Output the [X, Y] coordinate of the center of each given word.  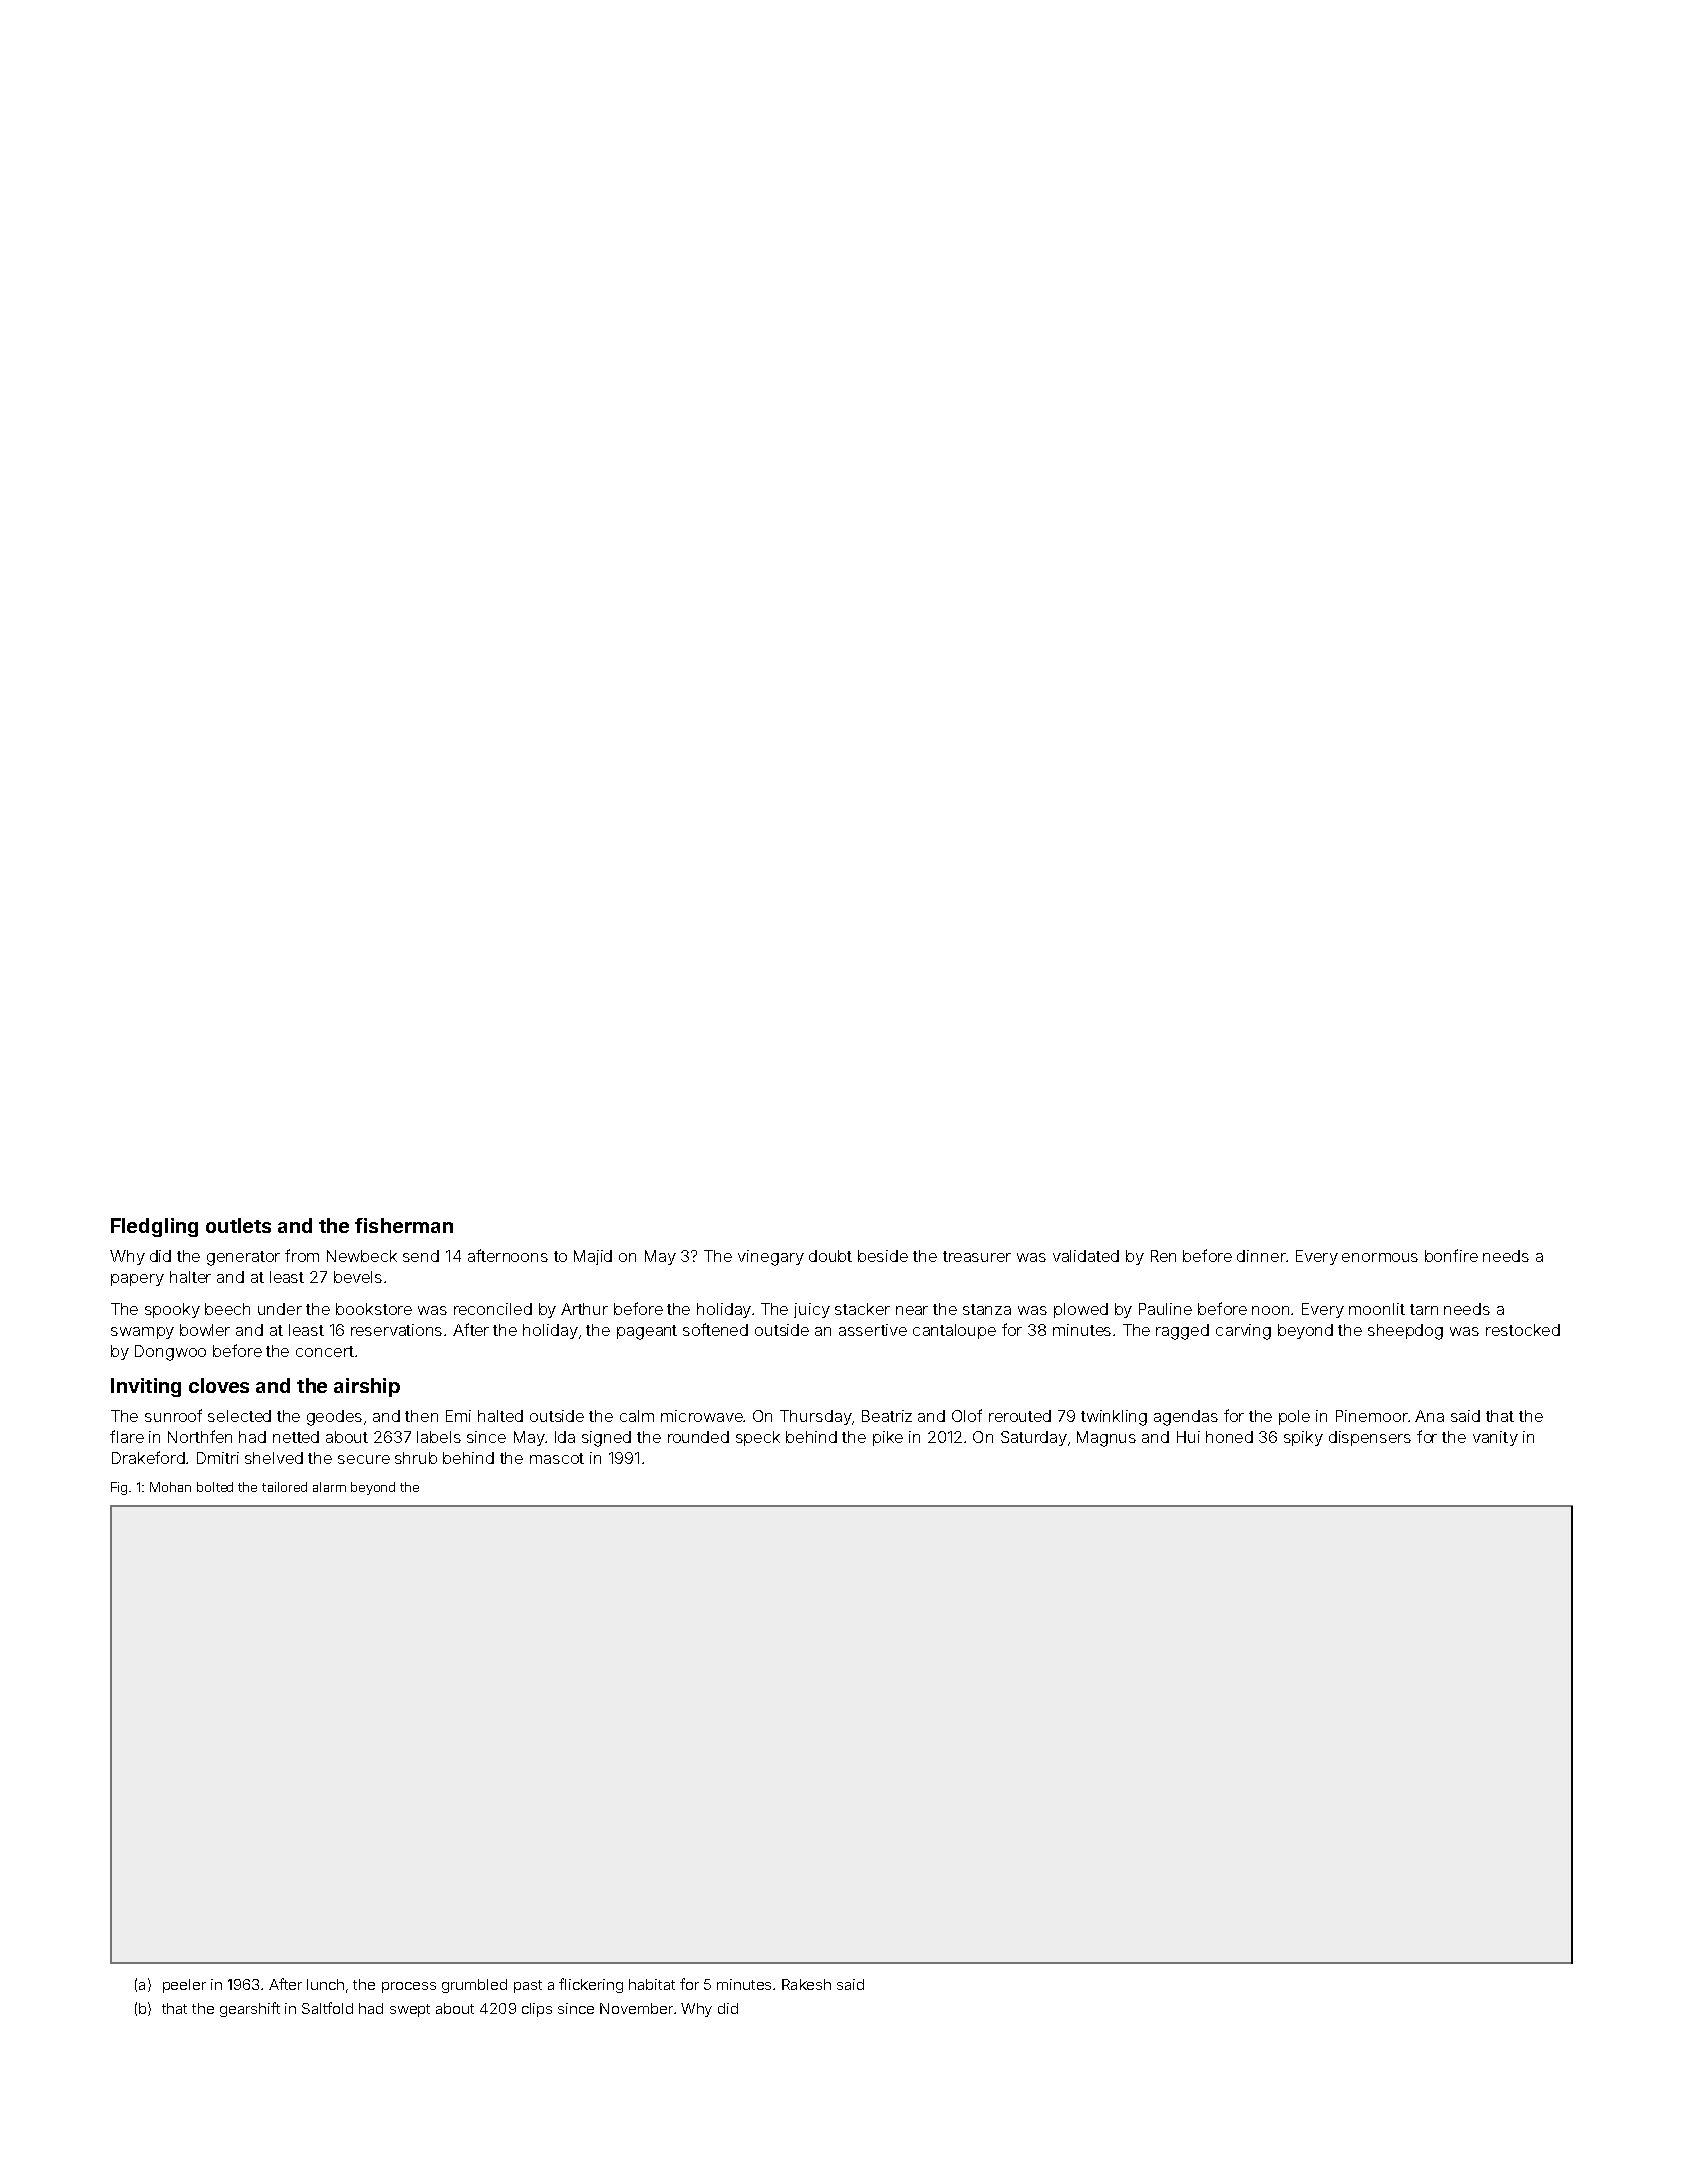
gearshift [250, 2009]
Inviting [146, 1387]
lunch [325, 1984]
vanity [1495, 1438]
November [636, 2008]
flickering [591, 1985]
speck [758, 1438]
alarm [329, 1487]
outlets [238, 1225]
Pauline [1165, 1309]
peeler [184, 1986]
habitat [652, 1984]
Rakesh [806, 1984]
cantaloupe [954, 1331]
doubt [830, 1256]
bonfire [1451, 1255]
